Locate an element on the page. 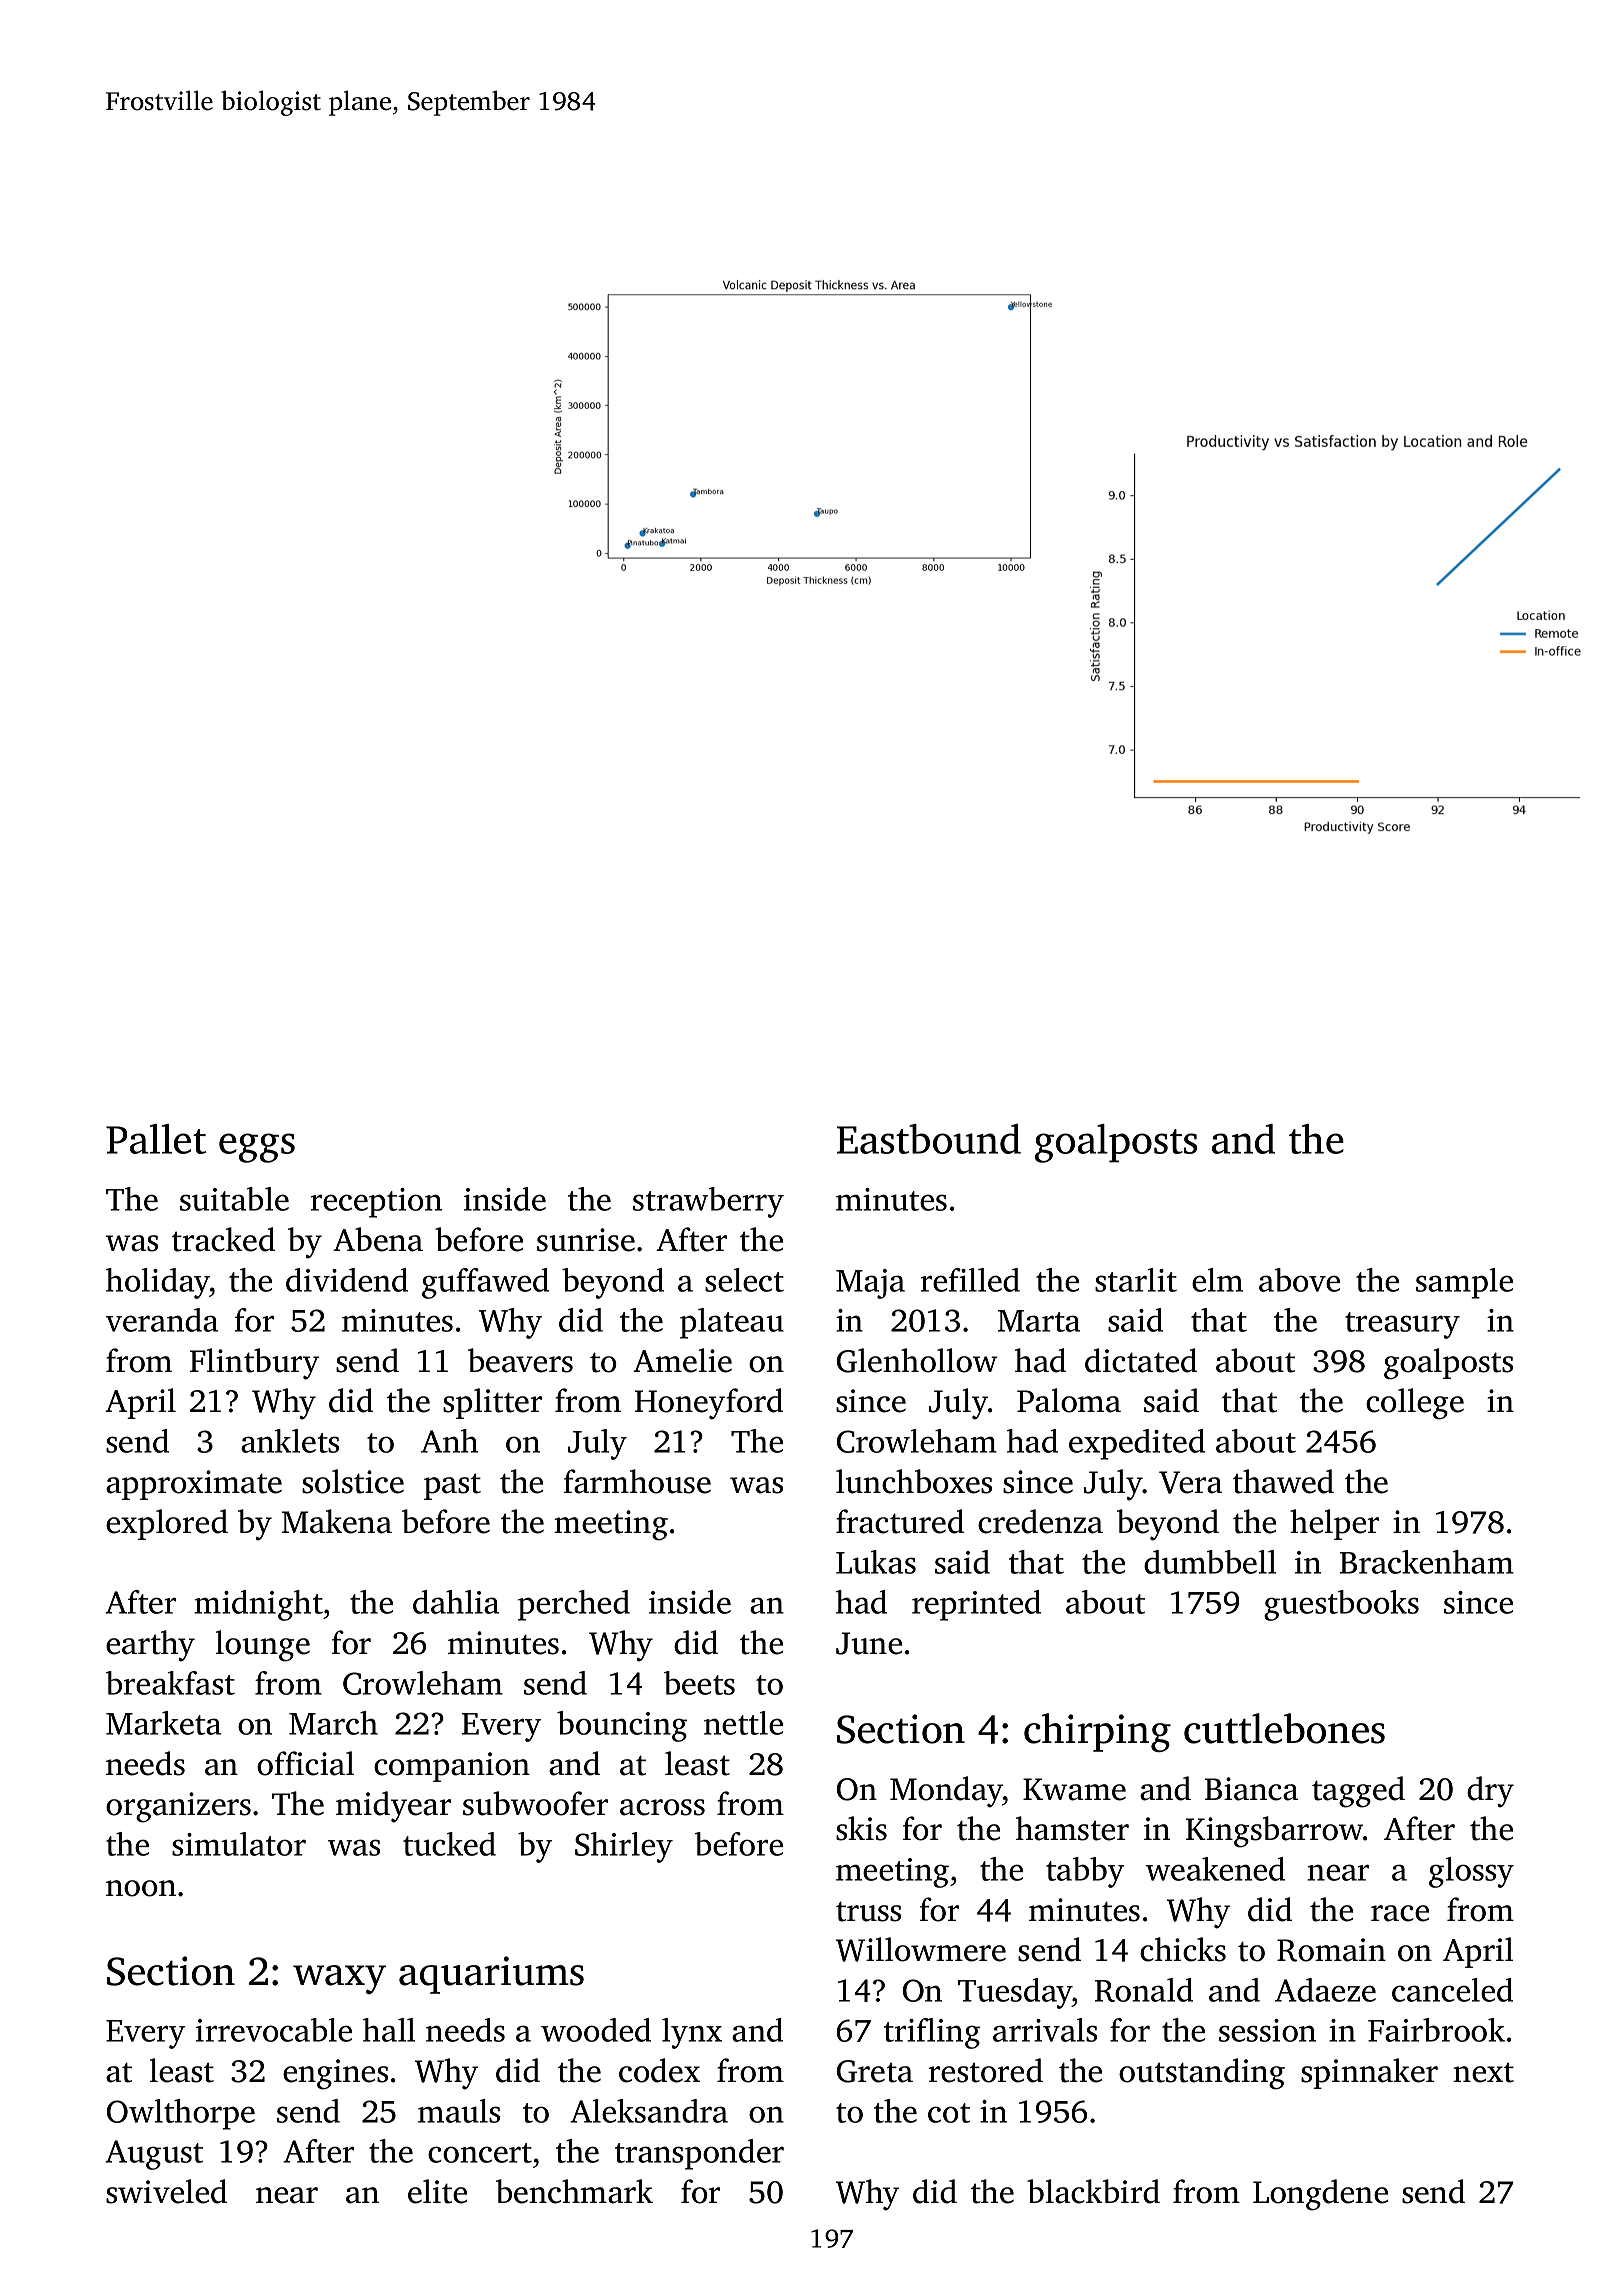 The height and width of the document is (2292, 1620). guestbooks is located at coordinates (1341, 1605).
